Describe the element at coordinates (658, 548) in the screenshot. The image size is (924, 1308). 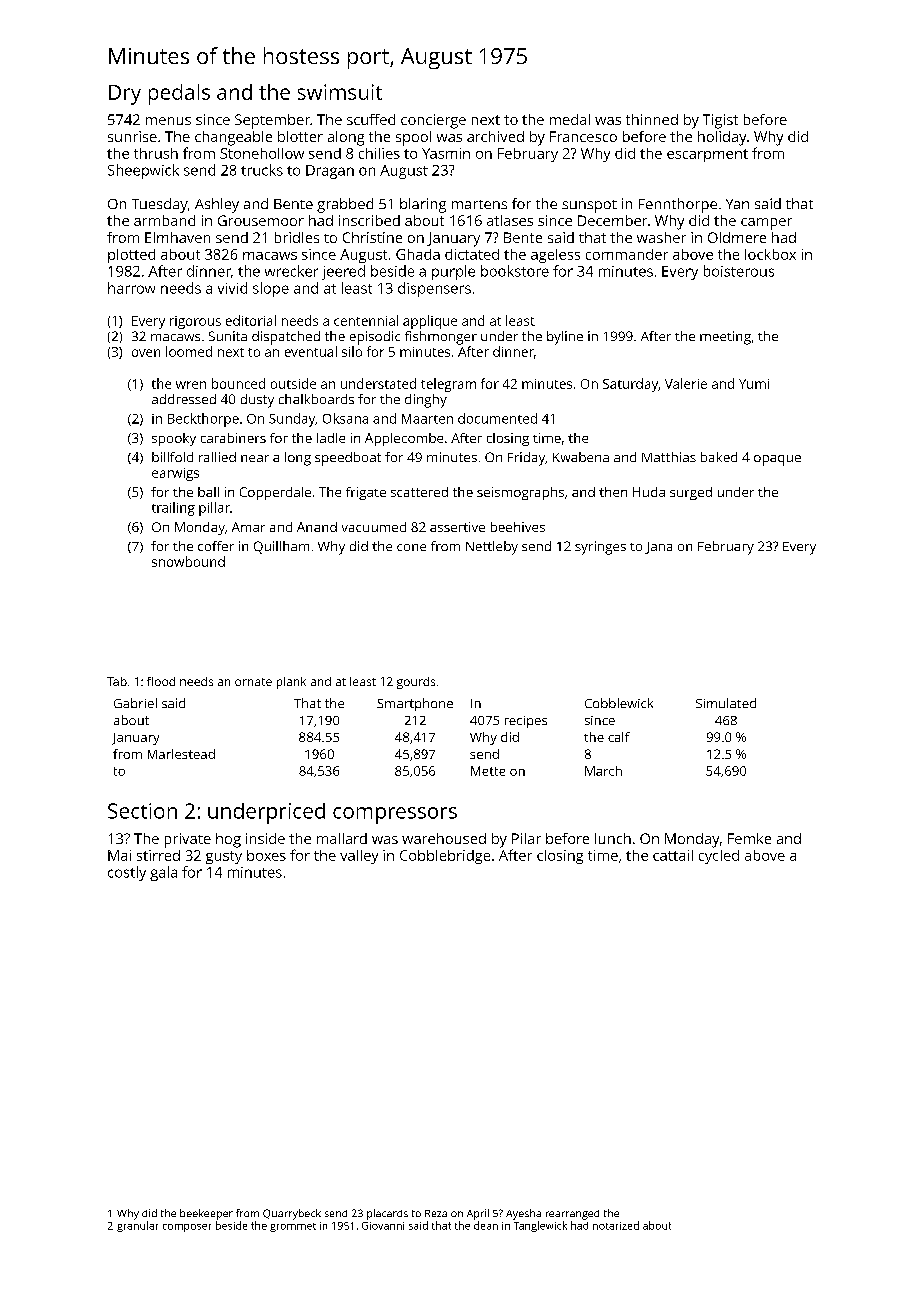
I see `Jana` at that location.
